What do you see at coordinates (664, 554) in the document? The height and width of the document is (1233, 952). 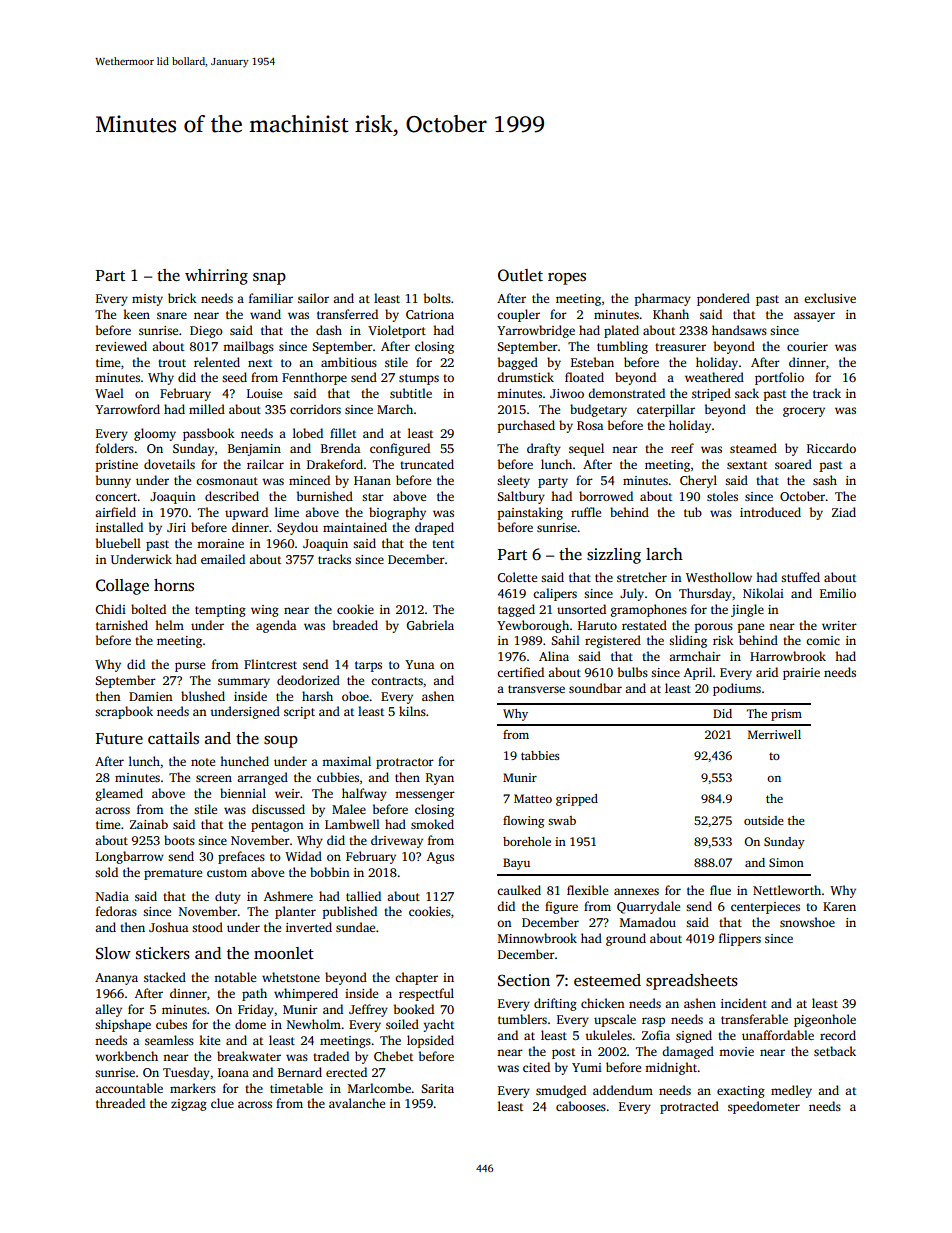 I see `larch` at bounding box center [664, 554].
